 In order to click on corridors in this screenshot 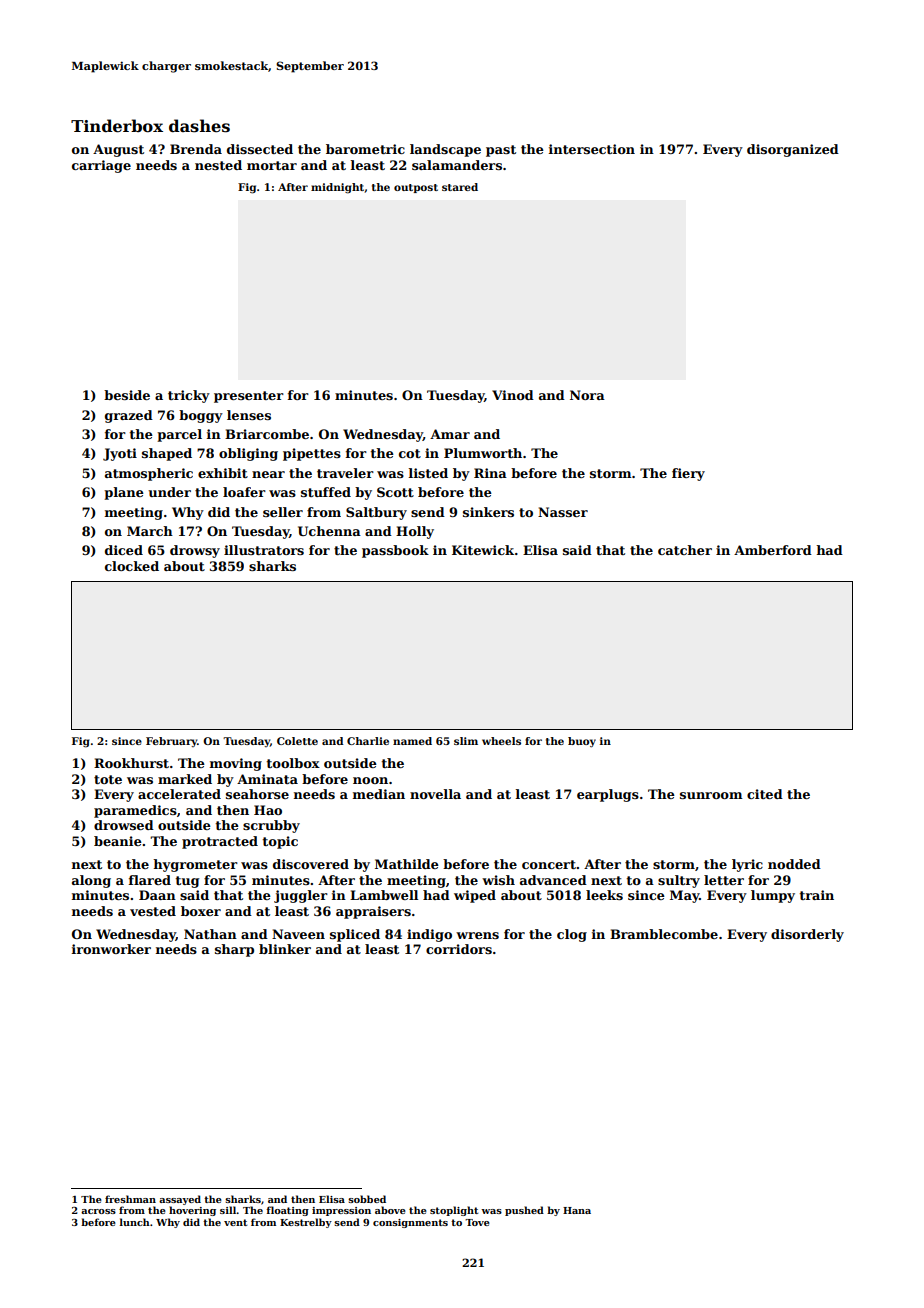, I will do `click(459, 949)`.
